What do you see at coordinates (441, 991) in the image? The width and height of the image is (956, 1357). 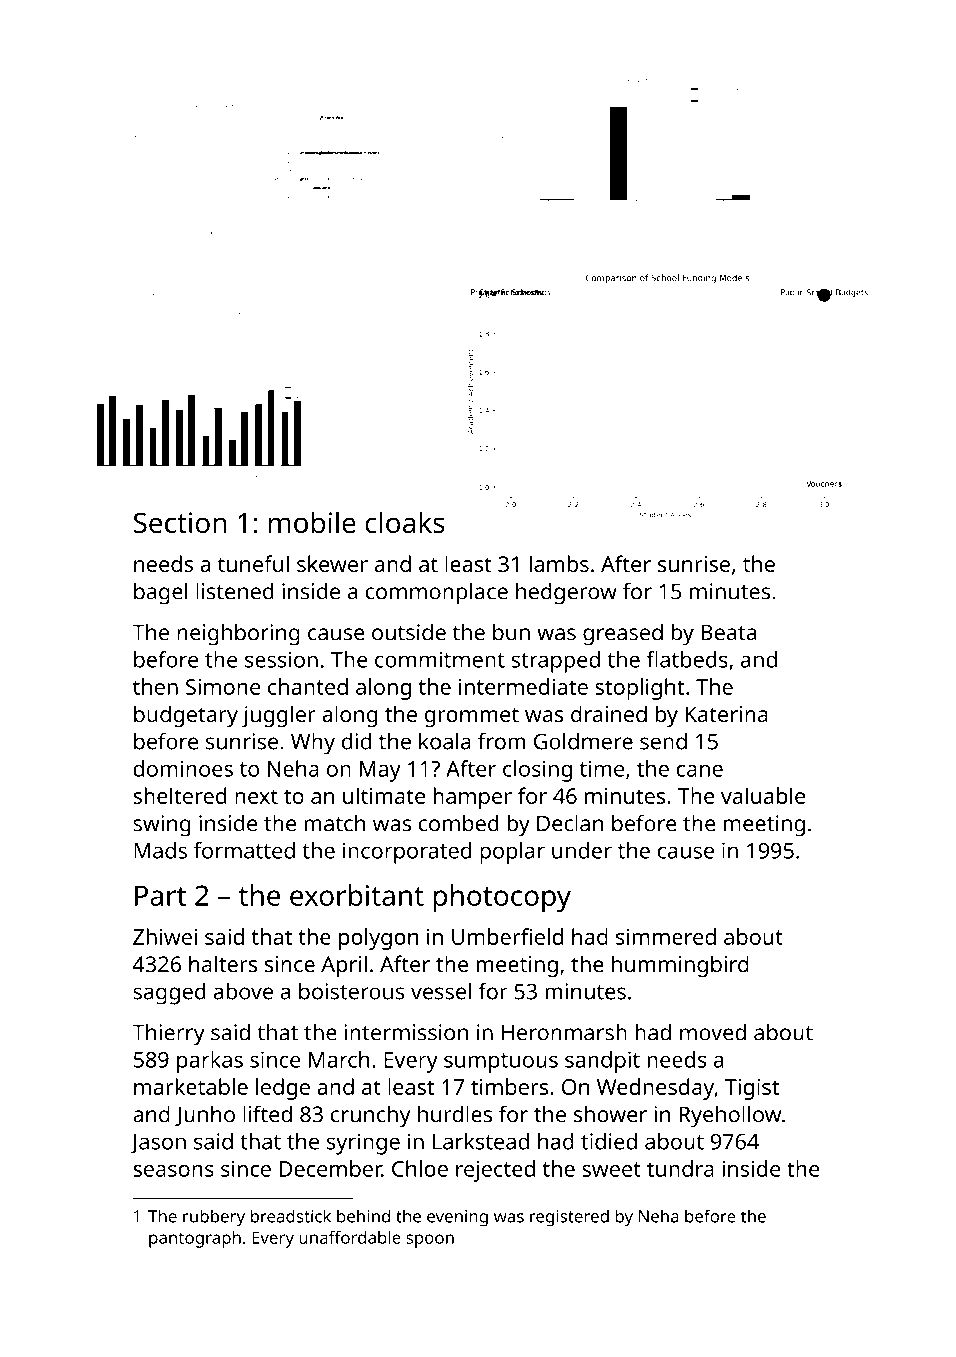 I see `vessel` at bounding box center [441, 991].
